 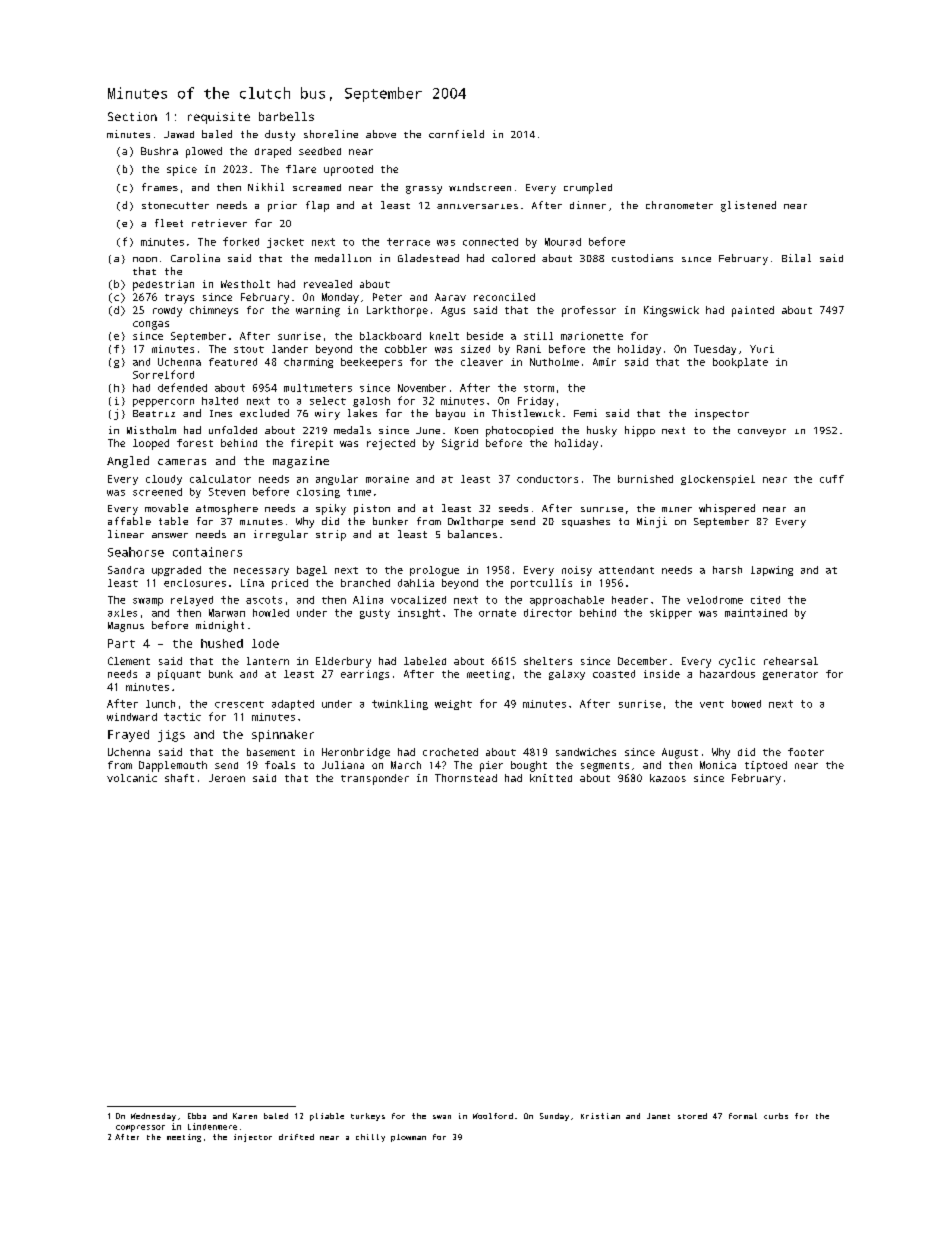 I want to click on kazoos, so click(x=668, y=778).
